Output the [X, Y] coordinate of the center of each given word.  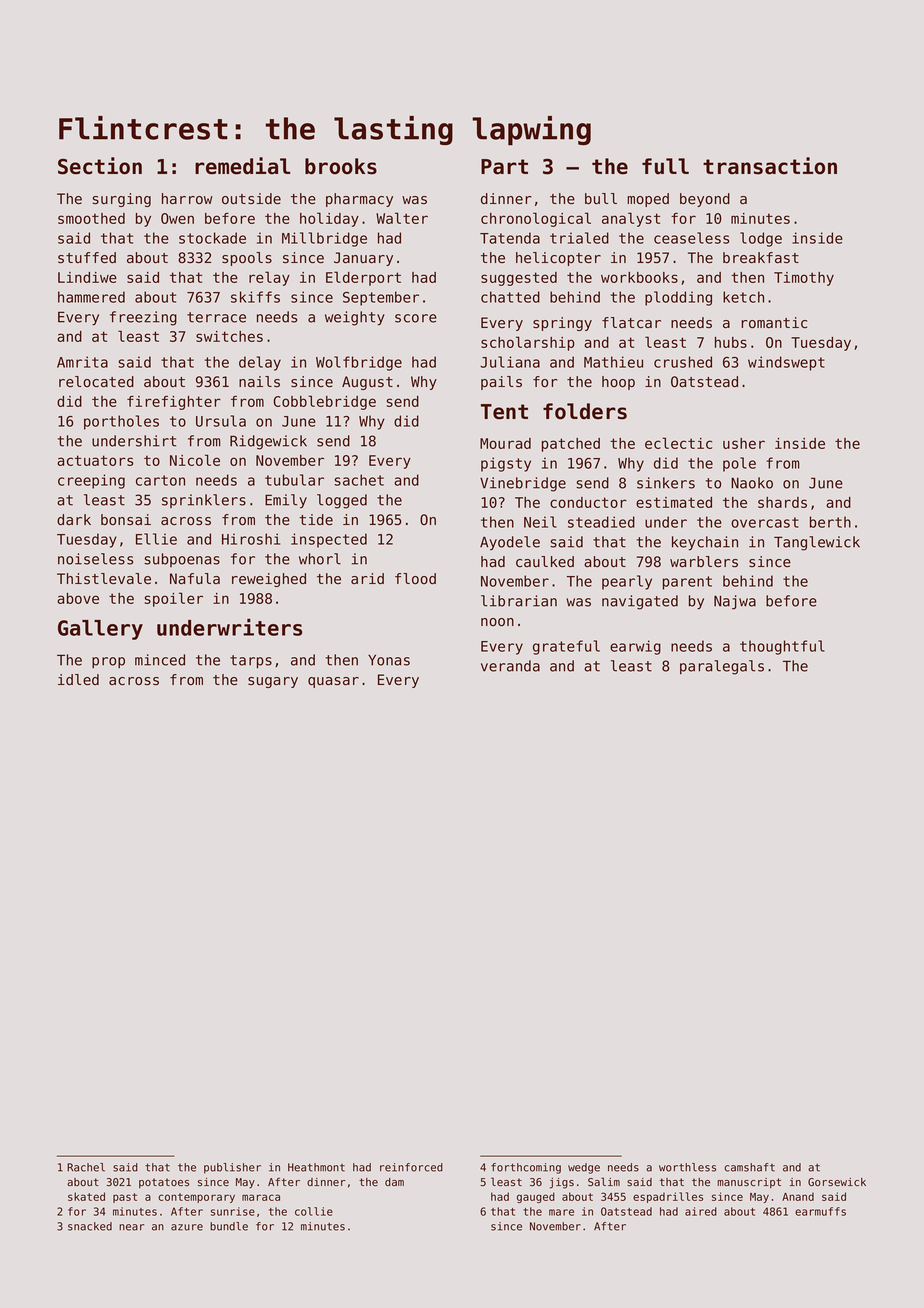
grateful [566, 647]
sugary [273, 682]
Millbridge [324, 239]
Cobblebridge [324, 402]
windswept [786, 363]
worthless [687, 1167]
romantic [774, 323]
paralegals [722, 667]
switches [229, 336]
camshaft [749, 1167]
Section [100, 166]
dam [394, 1182]
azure [187, 1227]
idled [78, 680]
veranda [510, 666]
